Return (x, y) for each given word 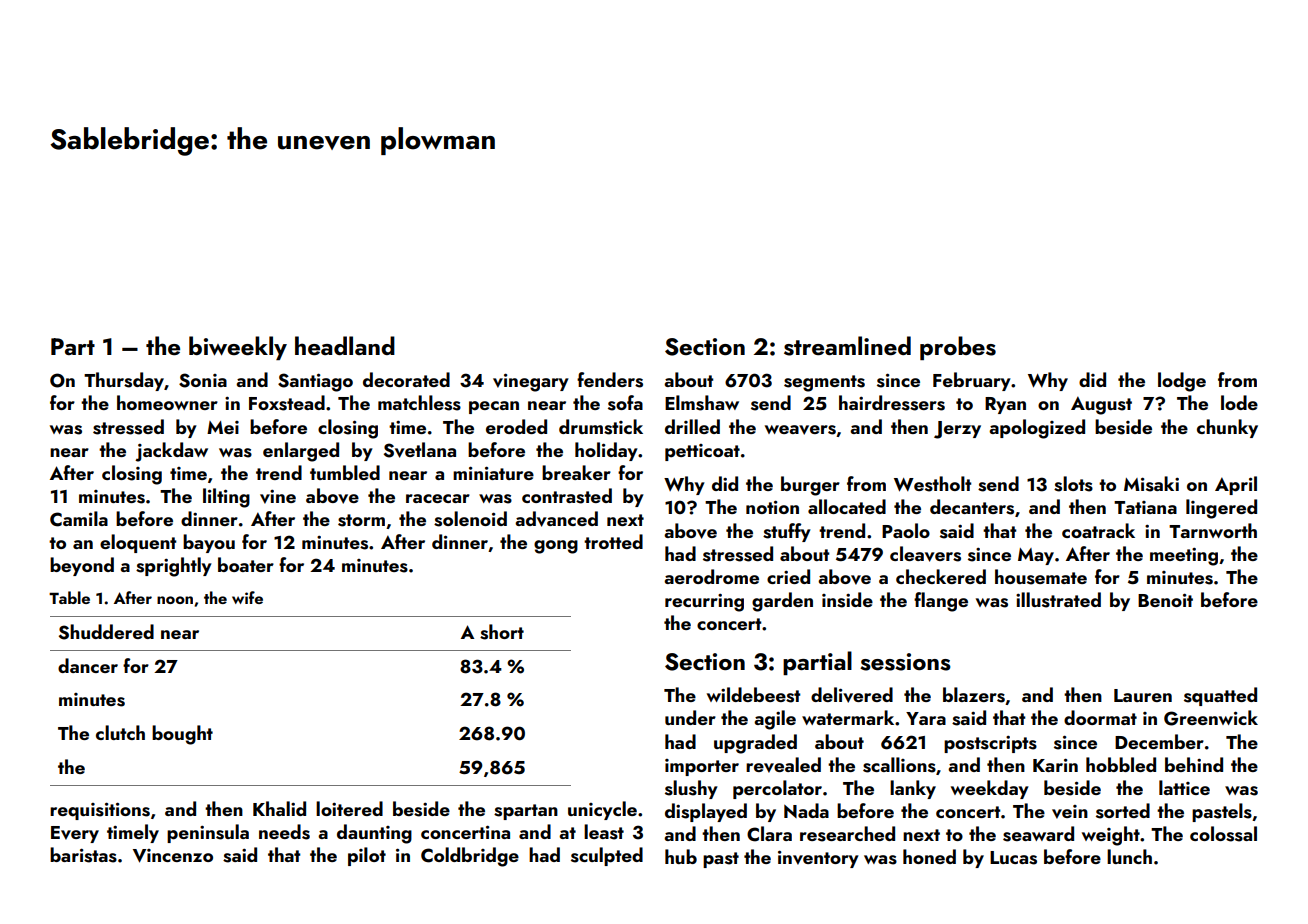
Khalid (279, 808)
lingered (1221, 509)
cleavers (925, 554)
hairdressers (892, 403)
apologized (1037, 429)
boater (246, 564)
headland (345, 345)
